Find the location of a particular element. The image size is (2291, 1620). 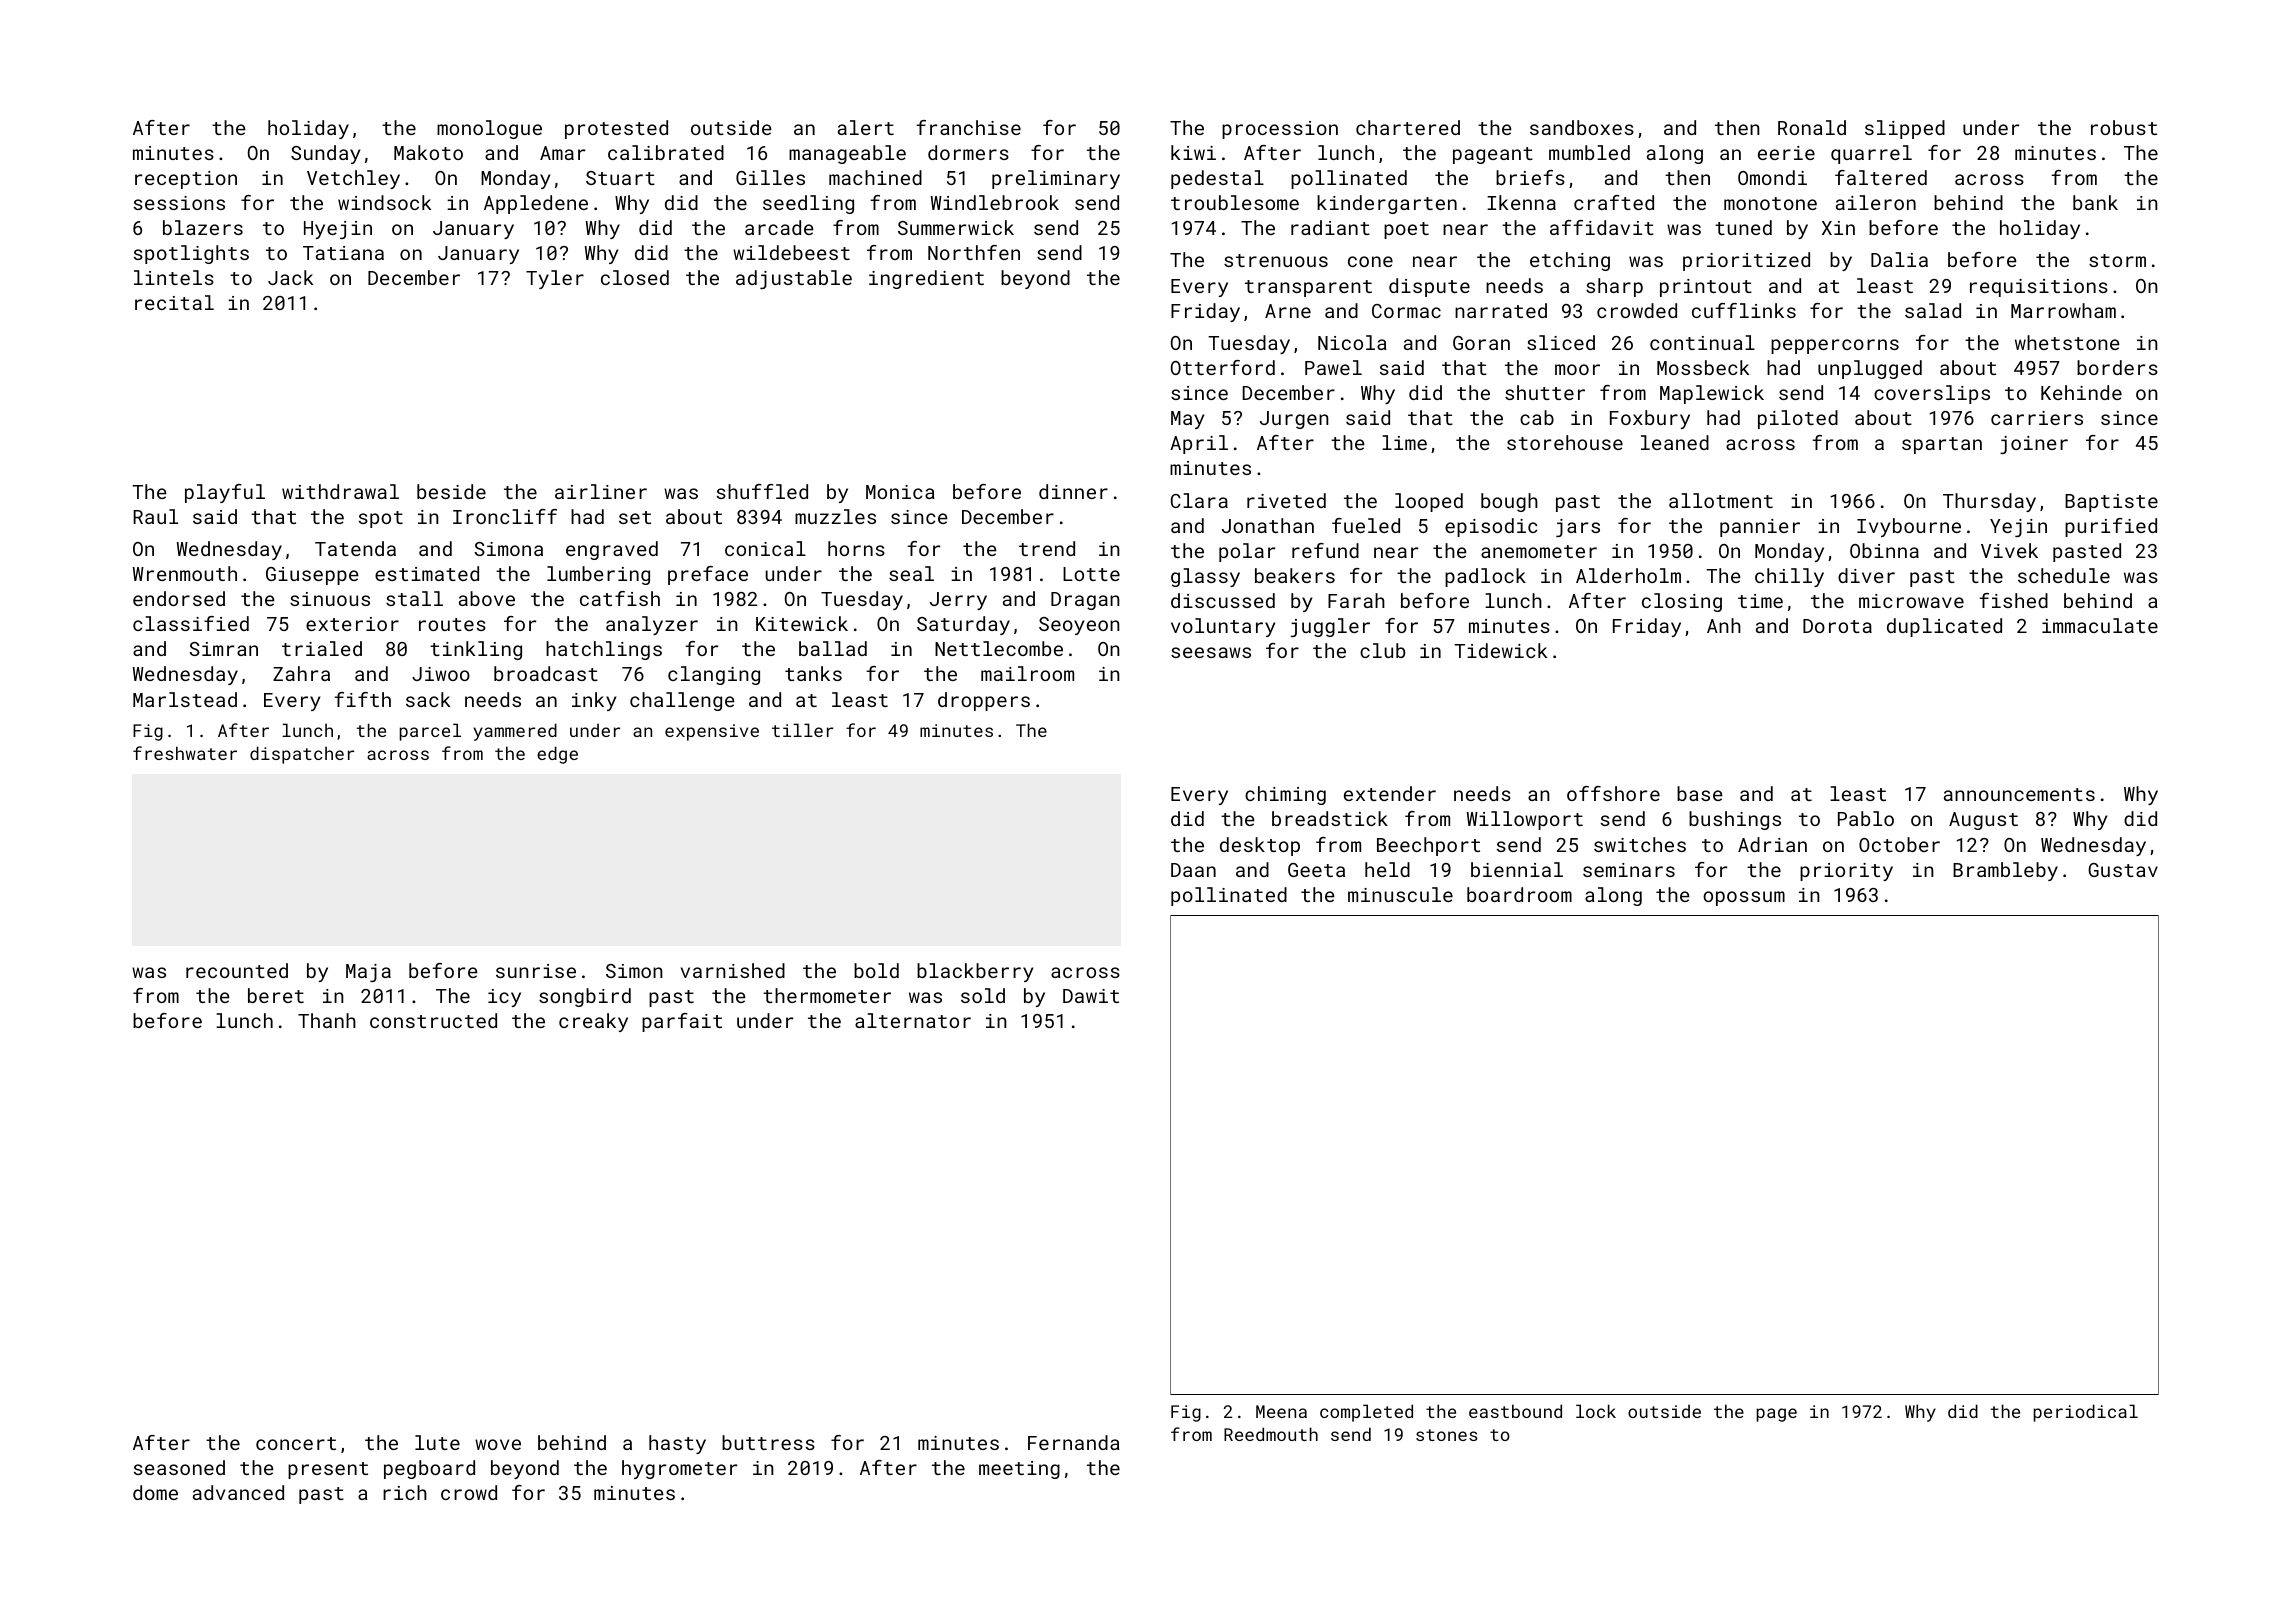

offshore is located at coordinates (1613, 793).
